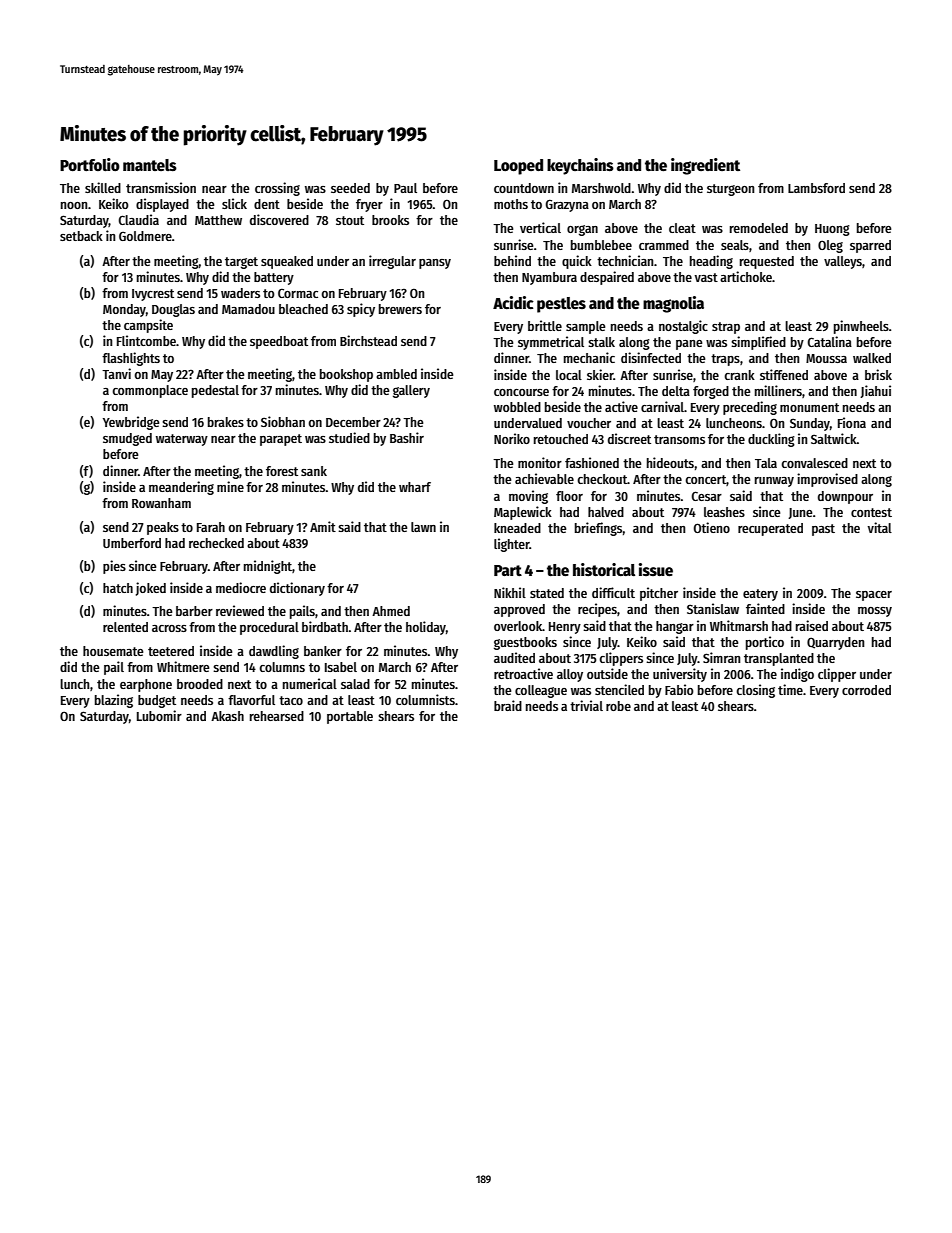  I want to click on braid, so click(508, 705).
